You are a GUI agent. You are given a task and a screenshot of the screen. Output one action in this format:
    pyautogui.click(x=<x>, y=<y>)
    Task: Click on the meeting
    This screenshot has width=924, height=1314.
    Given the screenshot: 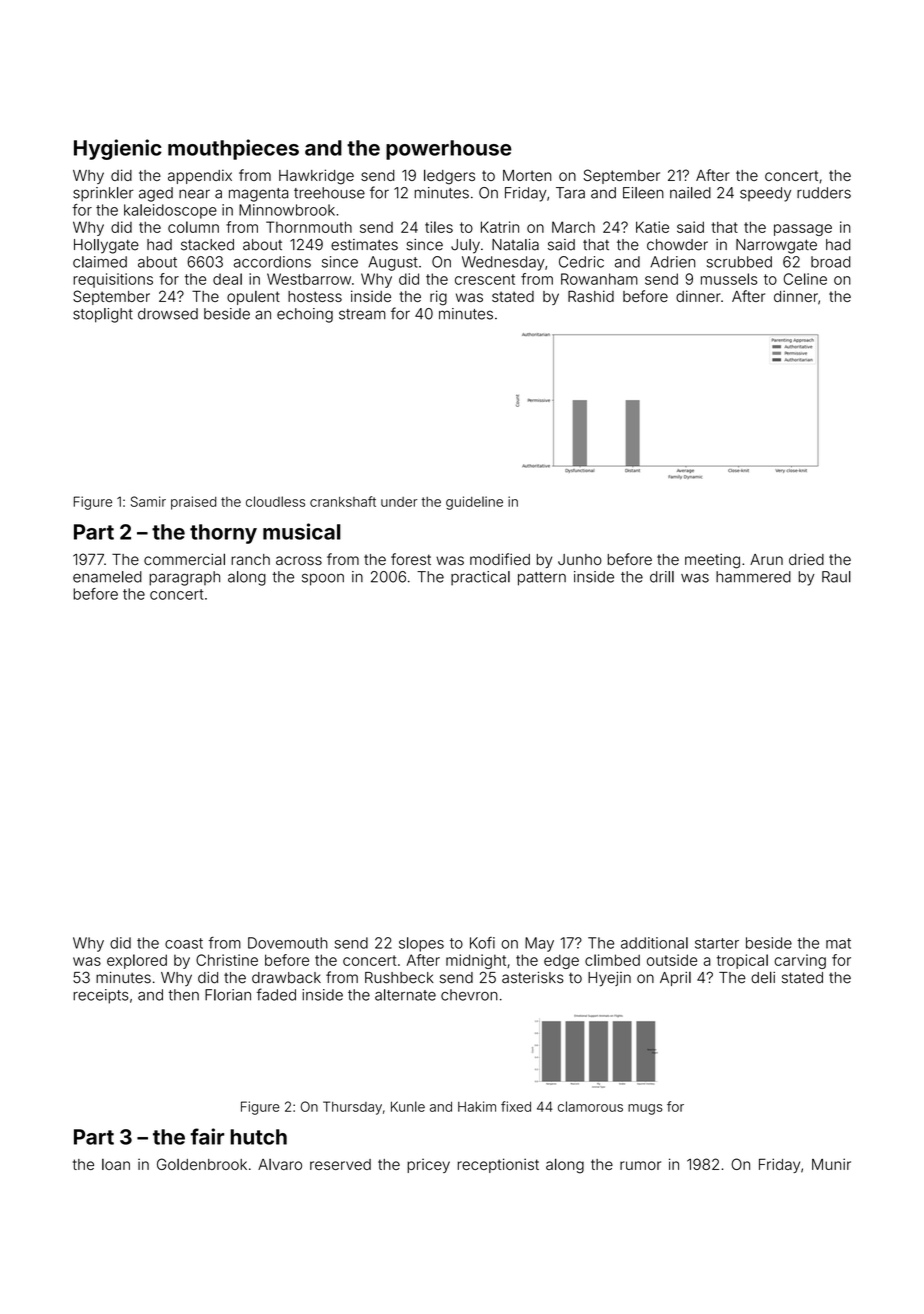 What is the action you would take?
    pyautogui.click(x=712, y=561)
